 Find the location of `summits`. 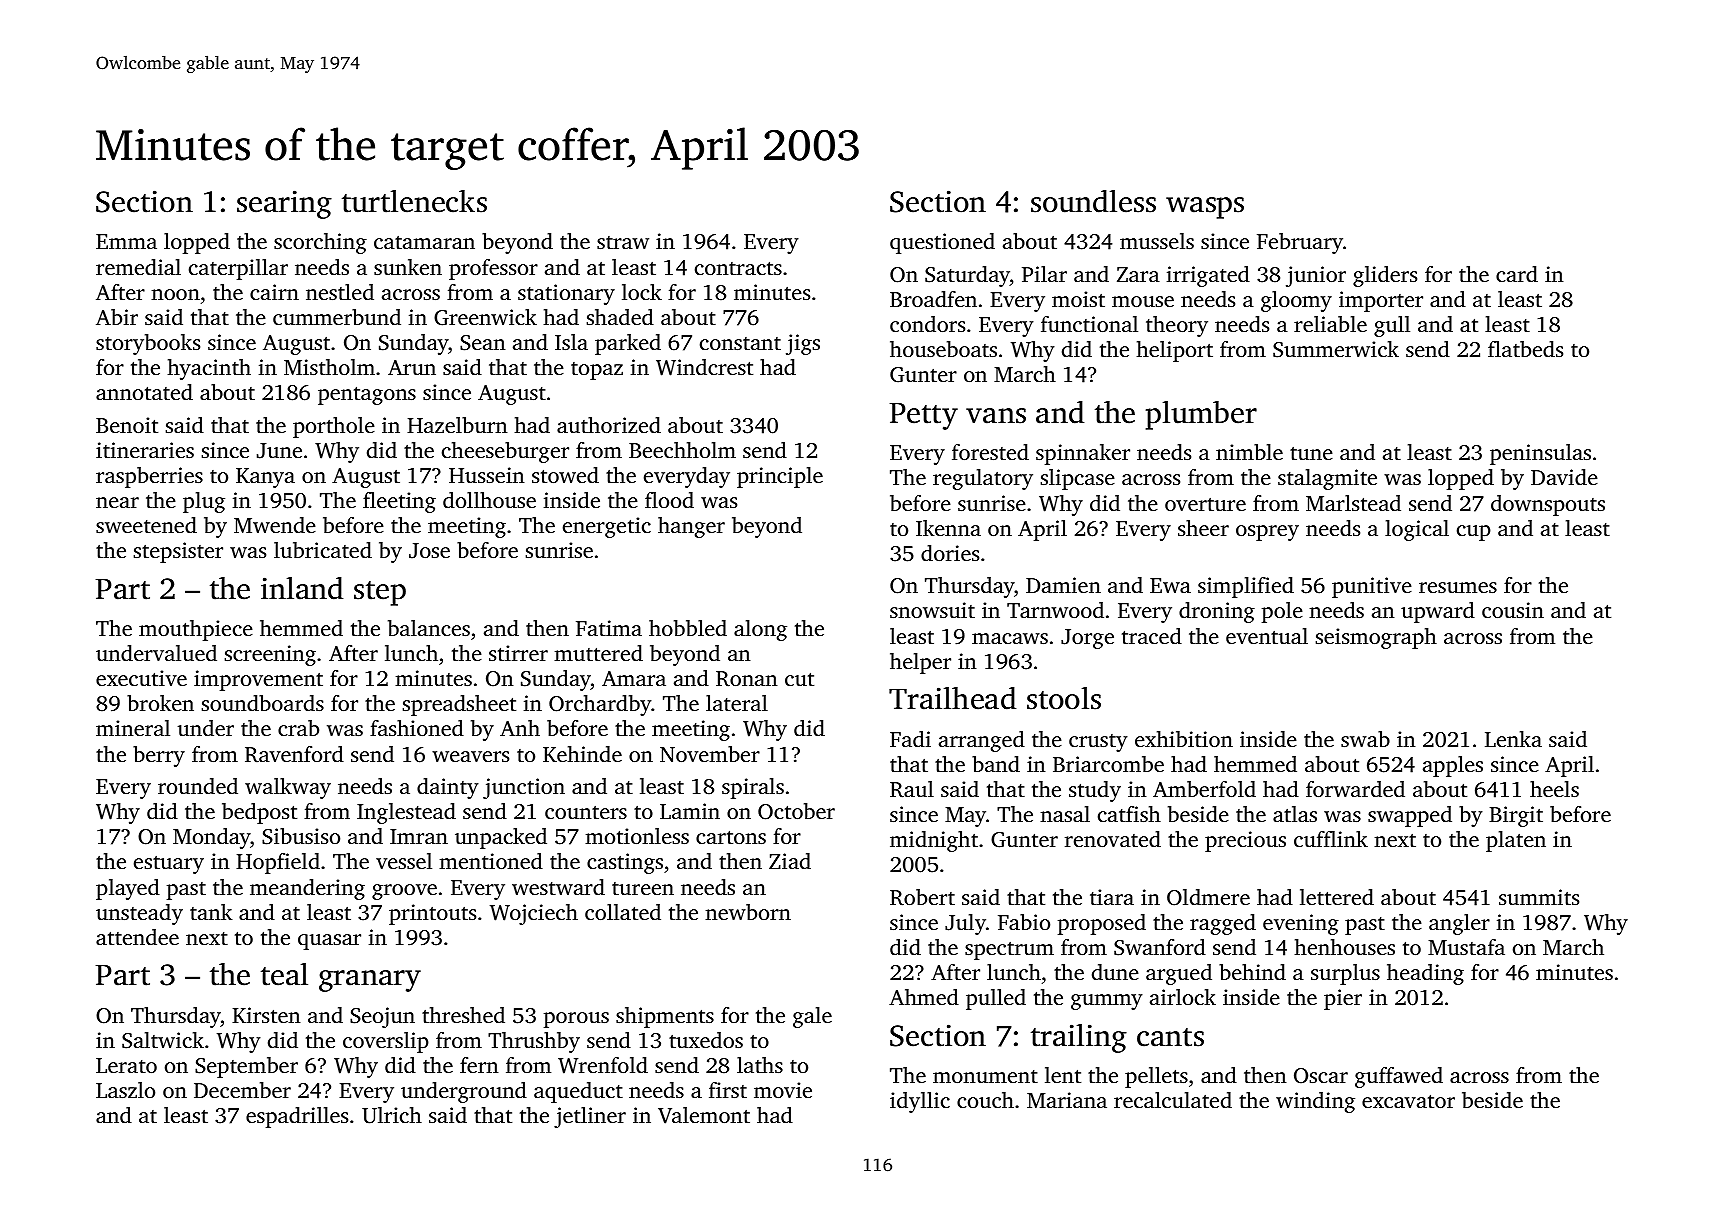

summits is located at coordinates (1539, 897).
